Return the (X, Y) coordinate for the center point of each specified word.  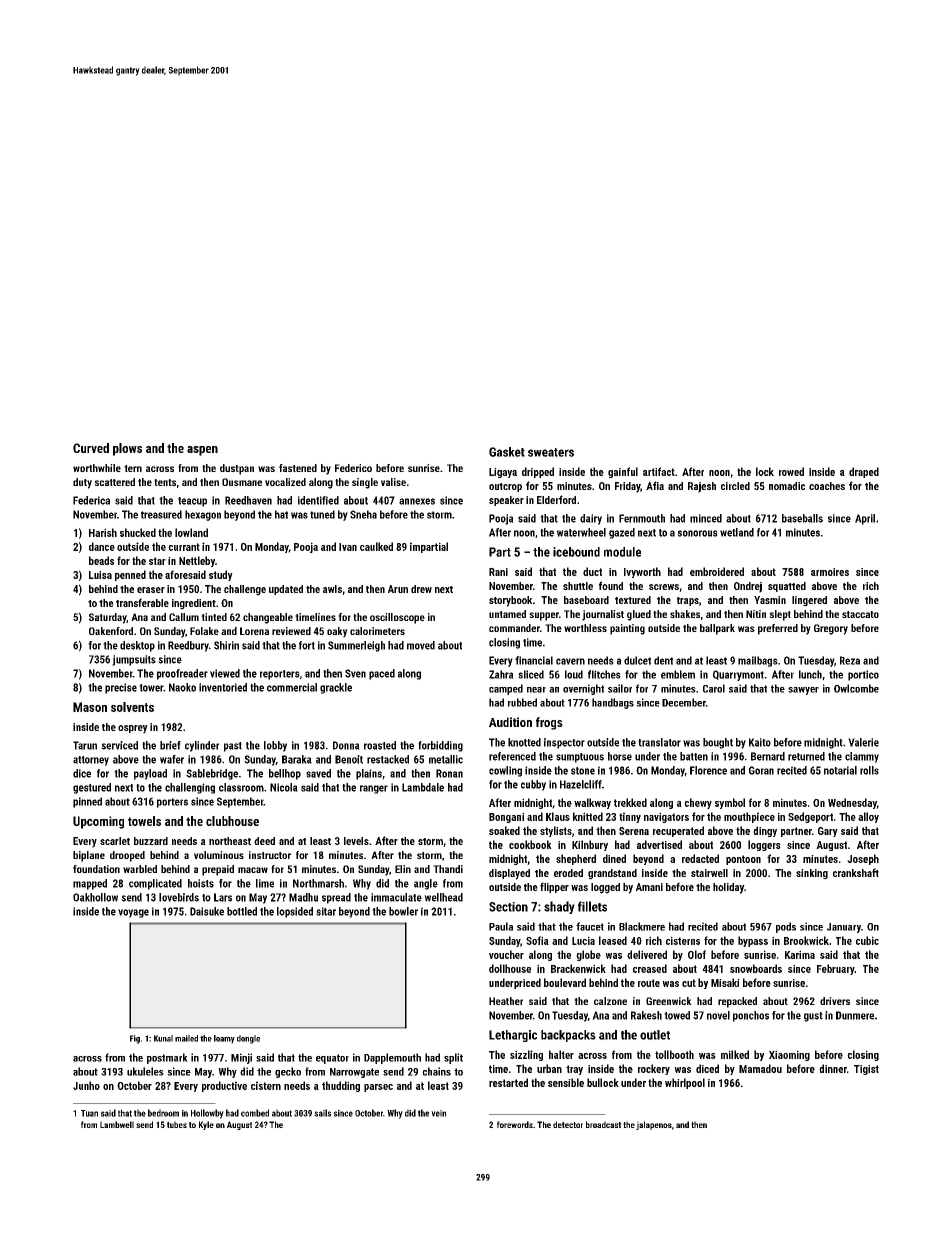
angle (426, 884)
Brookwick (806, 940)
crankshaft (856, 872)
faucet (590, 926)
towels (144, 821)
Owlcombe (856, 688)
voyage (133, 913)
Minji (241, 1058)
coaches (827, 486)
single (365, 483)
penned (130, 575)
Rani (498, 572)
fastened (298, 468)
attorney (91, 761)
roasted (380, 745)
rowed (791, 471)
